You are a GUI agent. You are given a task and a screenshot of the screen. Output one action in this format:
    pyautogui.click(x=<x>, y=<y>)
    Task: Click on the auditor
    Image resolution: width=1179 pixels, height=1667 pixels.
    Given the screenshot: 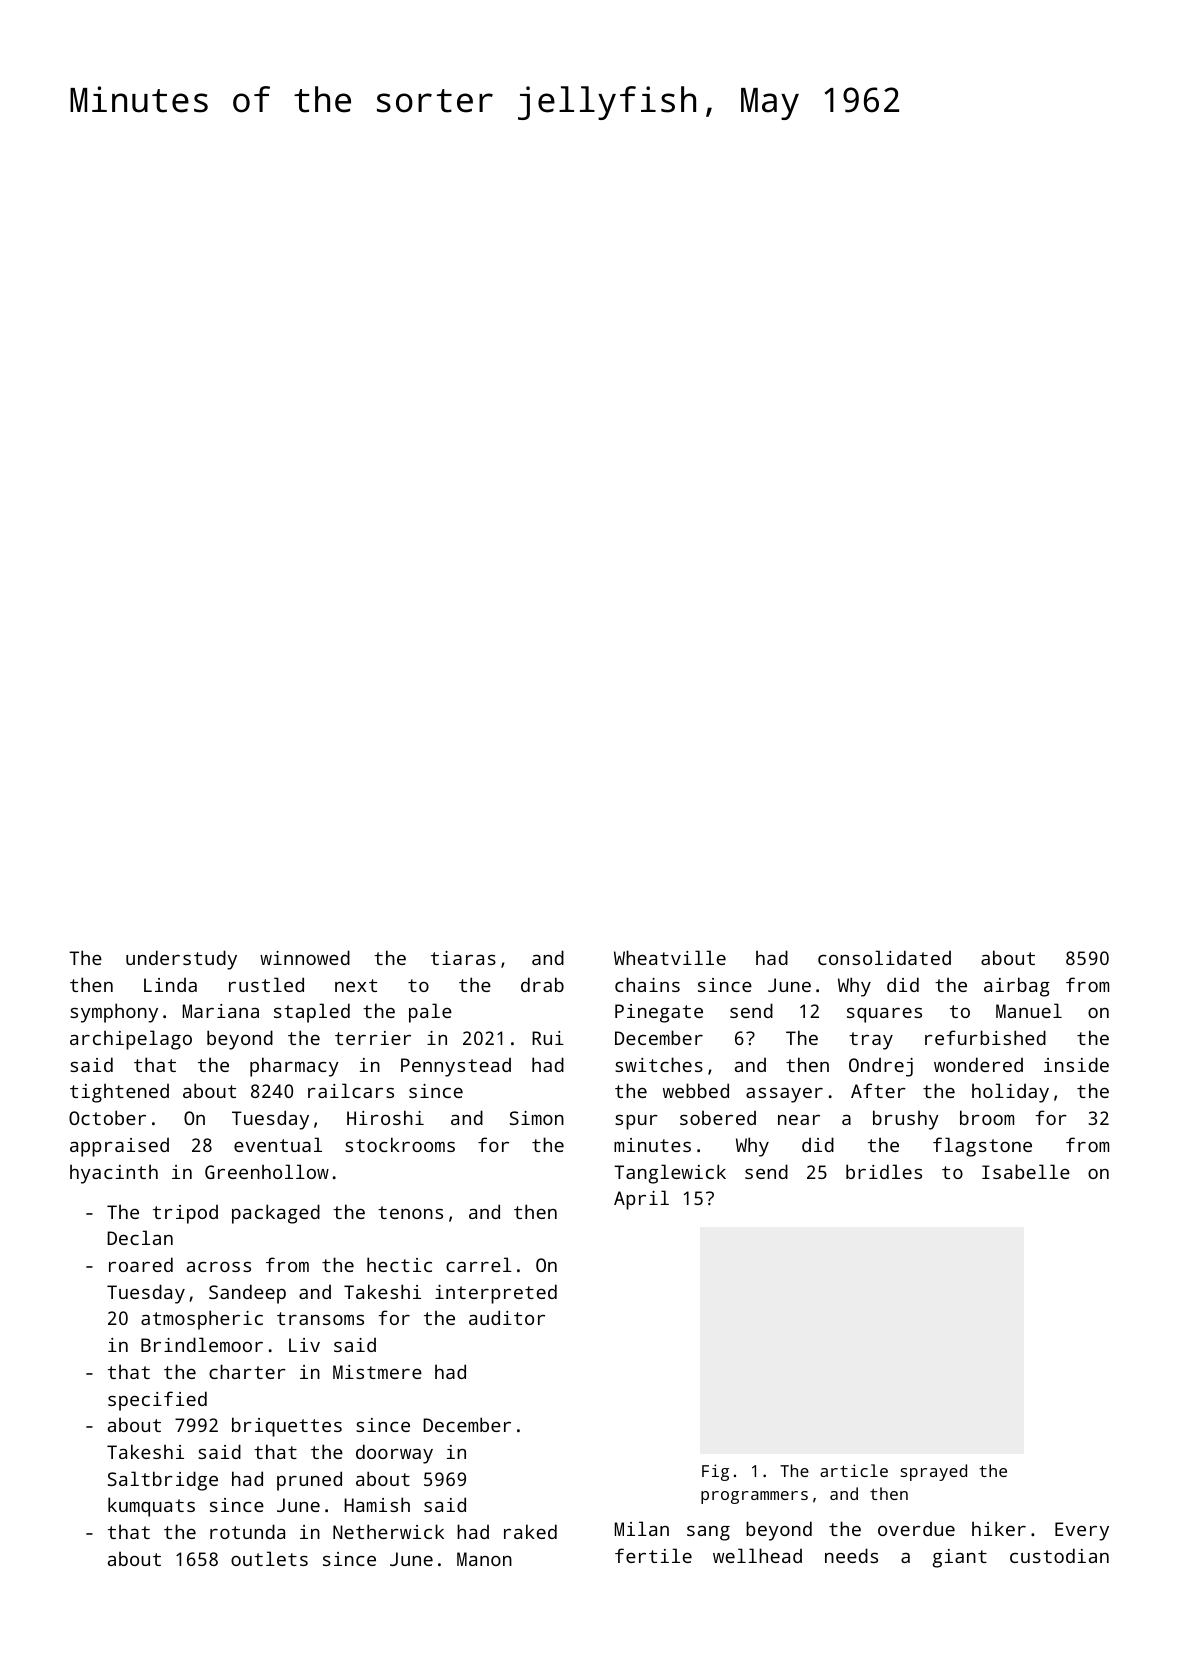 What is the action you would take?
    pyautogui.click(x=507, y=1317)
